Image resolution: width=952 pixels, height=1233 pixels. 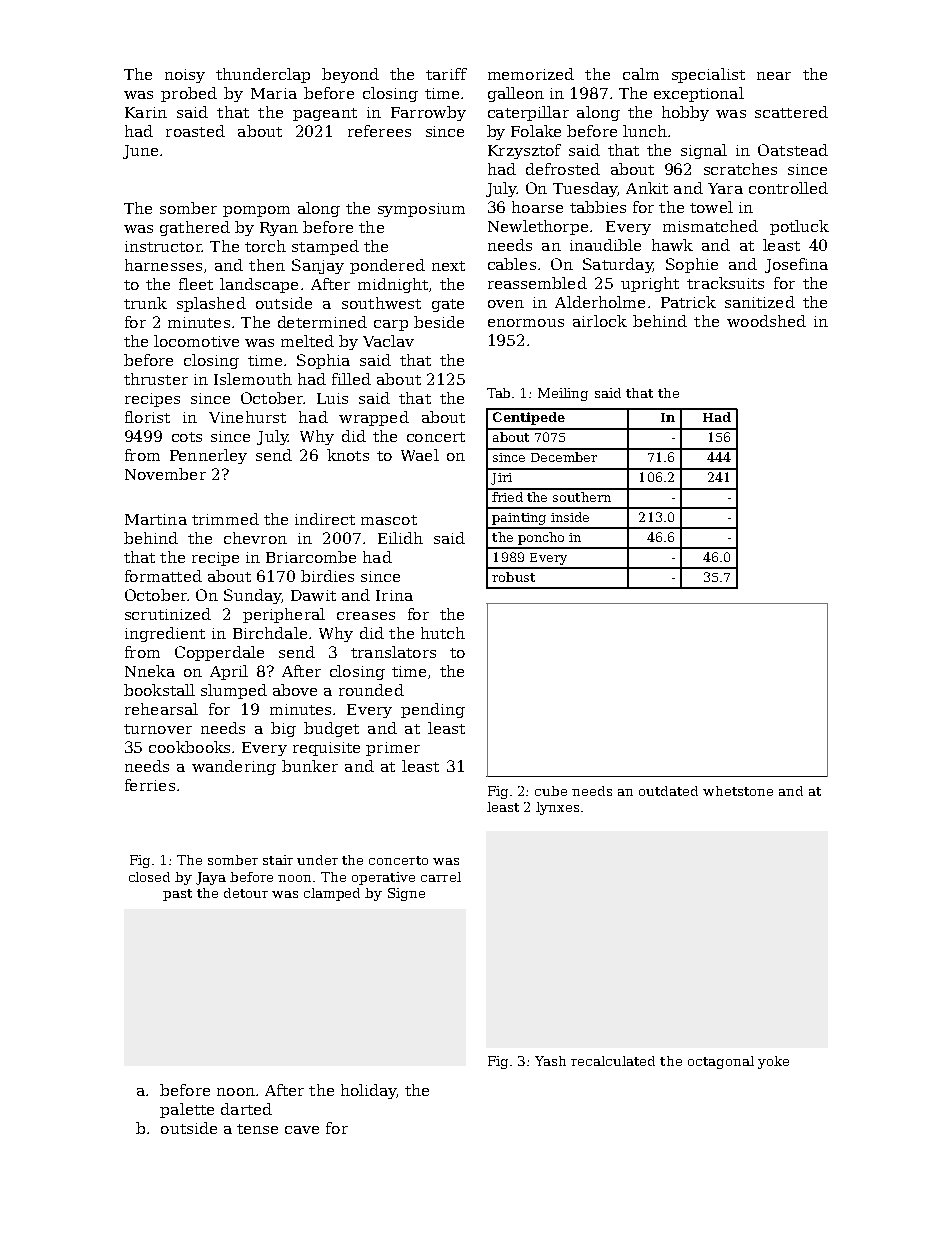 I want to click on cube, so click(x=551, y=791).
